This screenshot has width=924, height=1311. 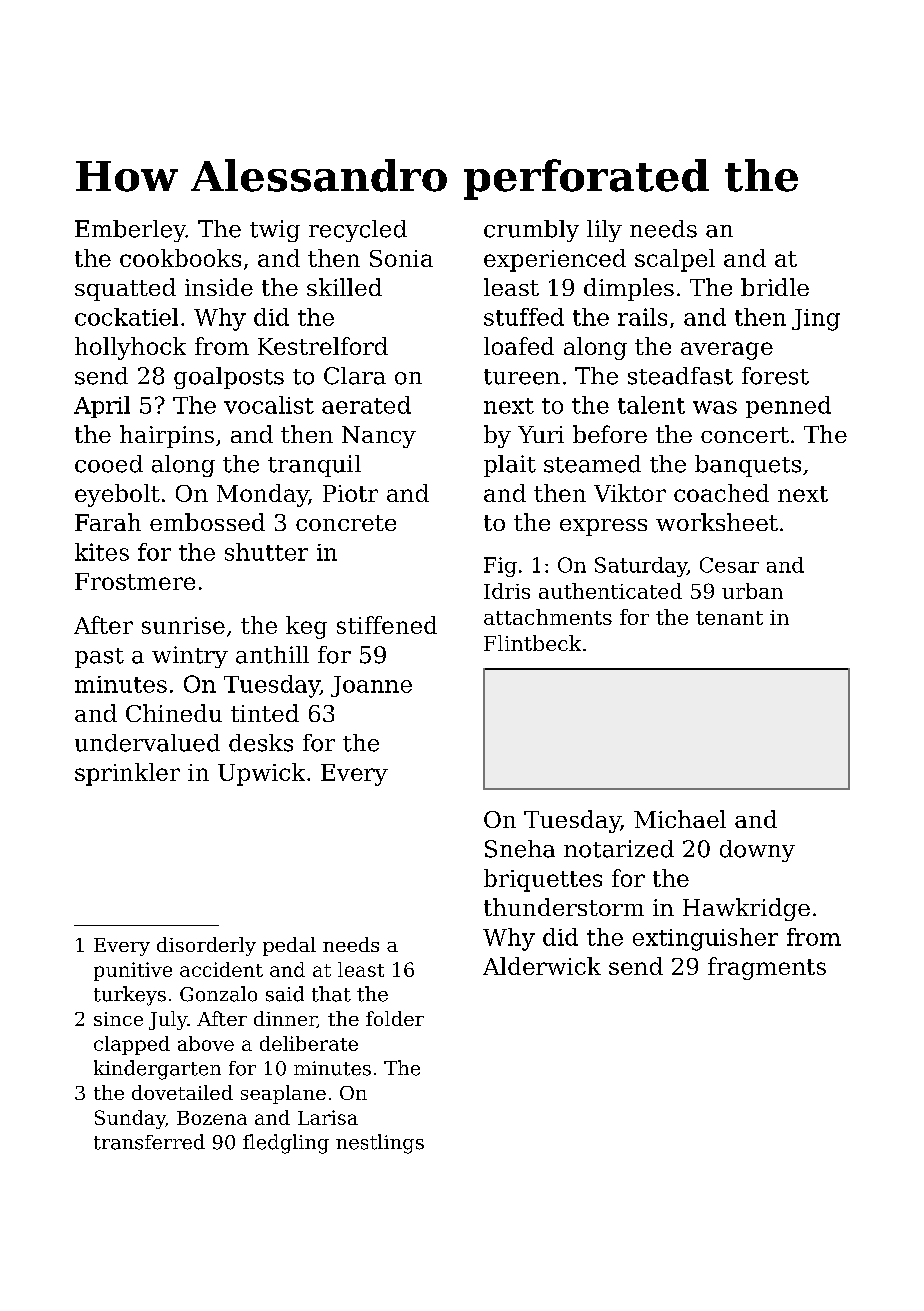 What do you see at coordinates (261, 774) in the screenshot?
I see `Upwick` at bounding box center [261, 774].
